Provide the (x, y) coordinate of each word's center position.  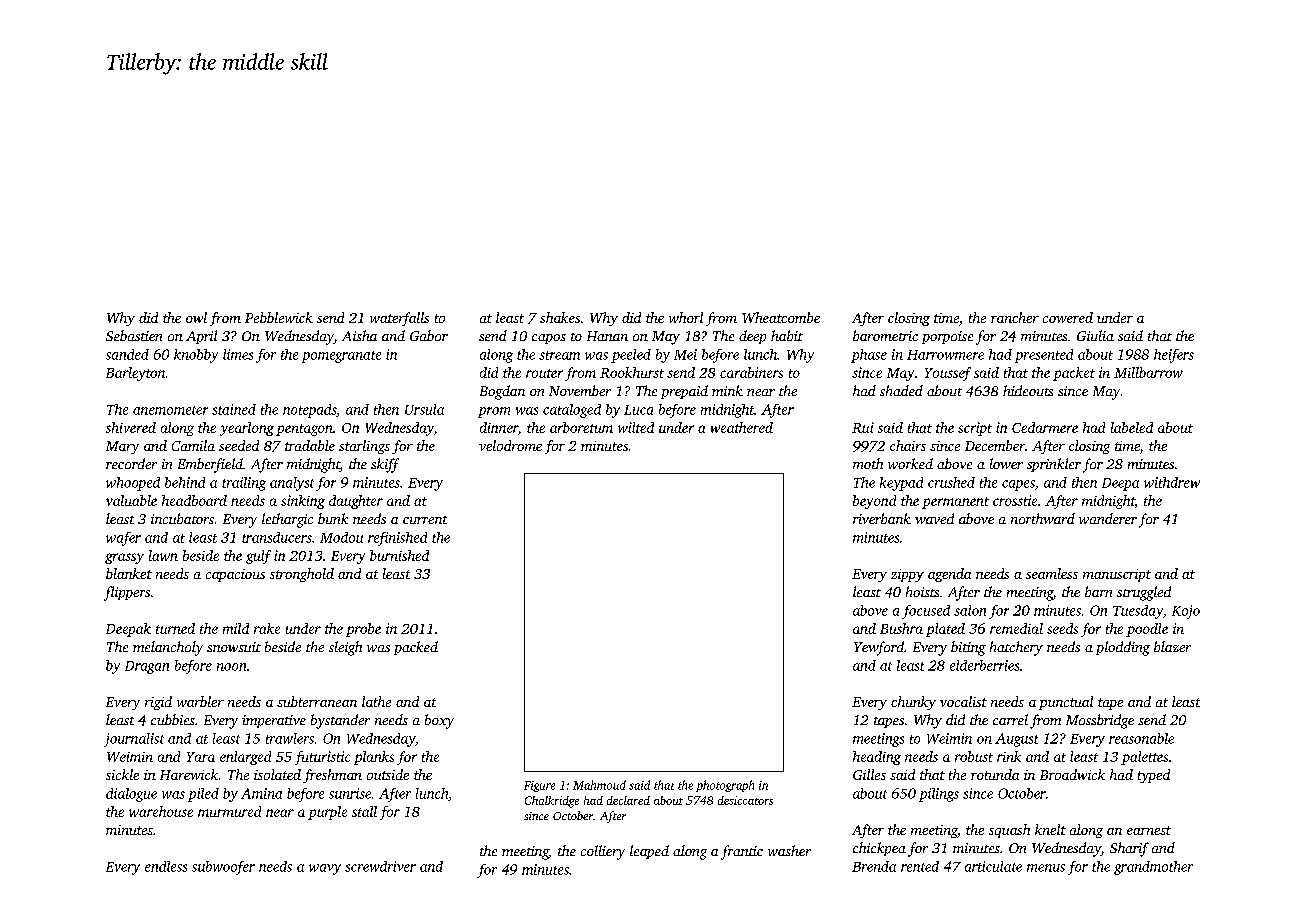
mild (236, 628)
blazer (1172, 646)
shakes (560, 317)
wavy (325, 869)
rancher (1015, 317)
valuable (131, 500)
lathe (376, 701)
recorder (131, 463)
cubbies (173, 719)
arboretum (581, 427)
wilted (636, 427)
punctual (1066, 703)
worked (910, 463)
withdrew (1172, 482)
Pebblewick (279, 317)
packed (416, 648)
